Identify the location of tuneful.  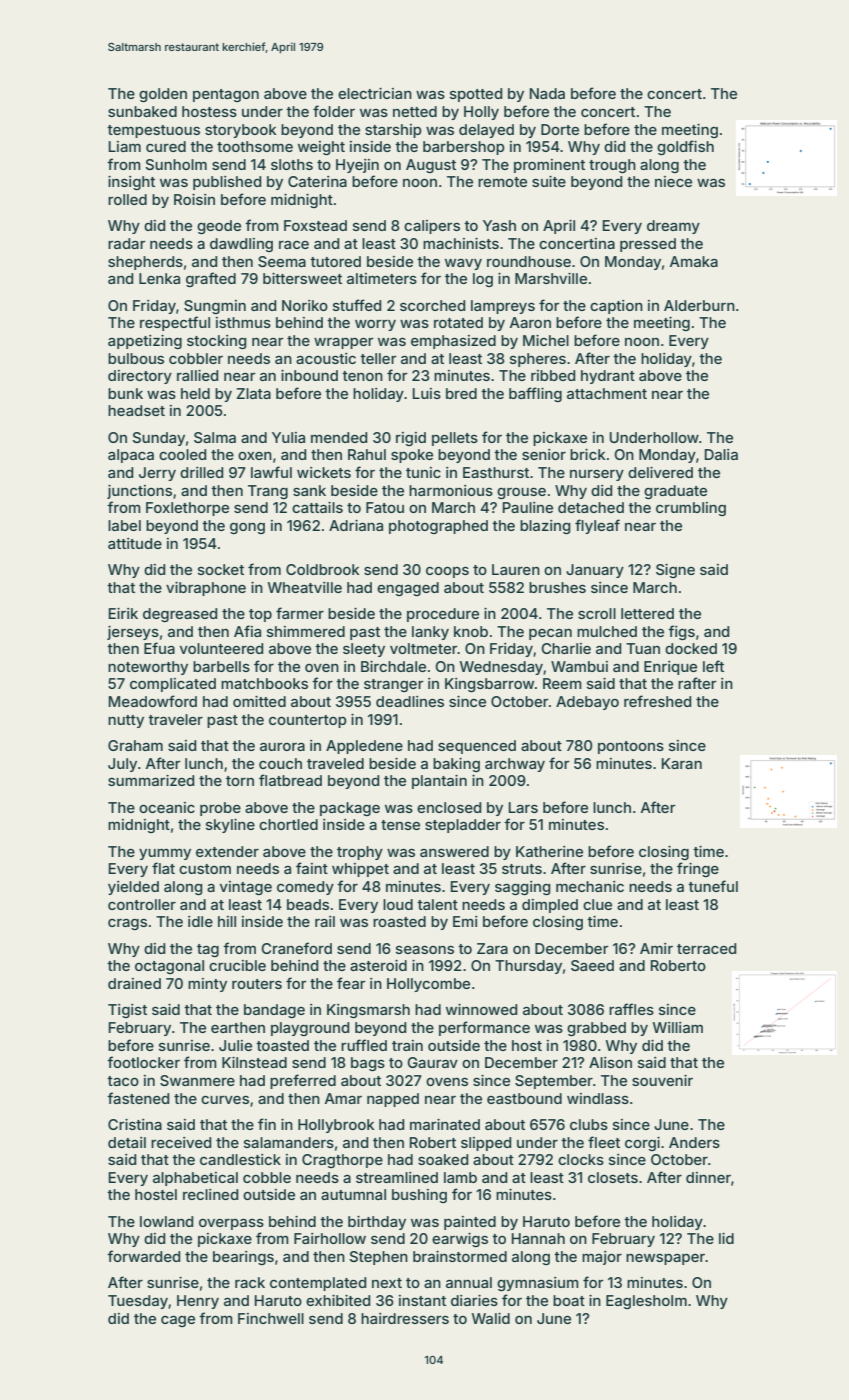
(713, 886).
